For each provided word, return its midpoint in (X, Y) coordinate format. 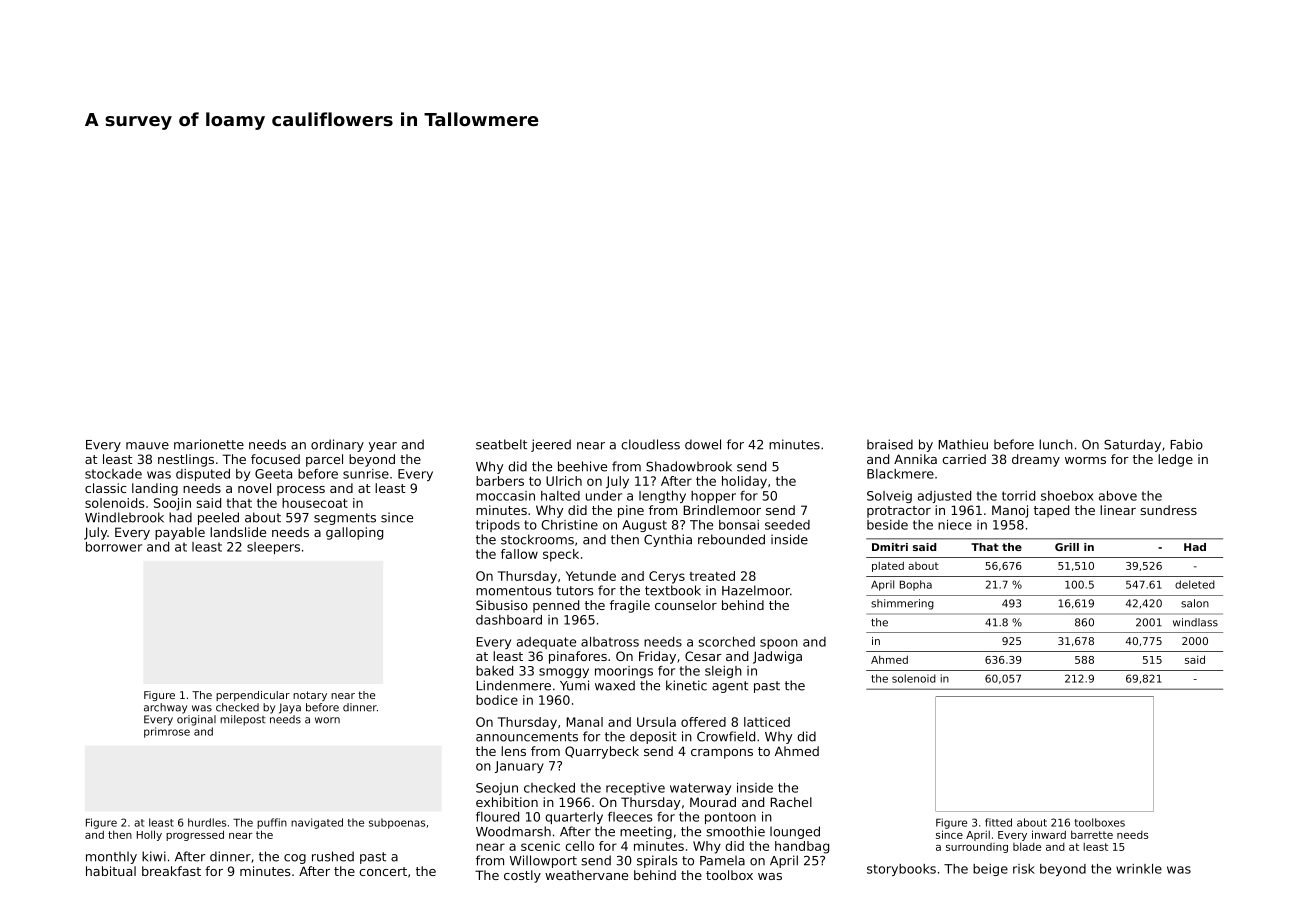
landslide (238, 532)
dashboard (509, 620)
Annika (915, 459)
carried (964, 459)
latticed (767, 722)
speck (561, 555)
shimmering (902, 604)
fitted (998, 822)
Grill (1067, 547)
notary (310, 696)
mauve (147, 446)
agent (730, 687)
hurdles (207, 822)
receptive (635, 789)
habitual (111, 871)
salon (1195, 603)
